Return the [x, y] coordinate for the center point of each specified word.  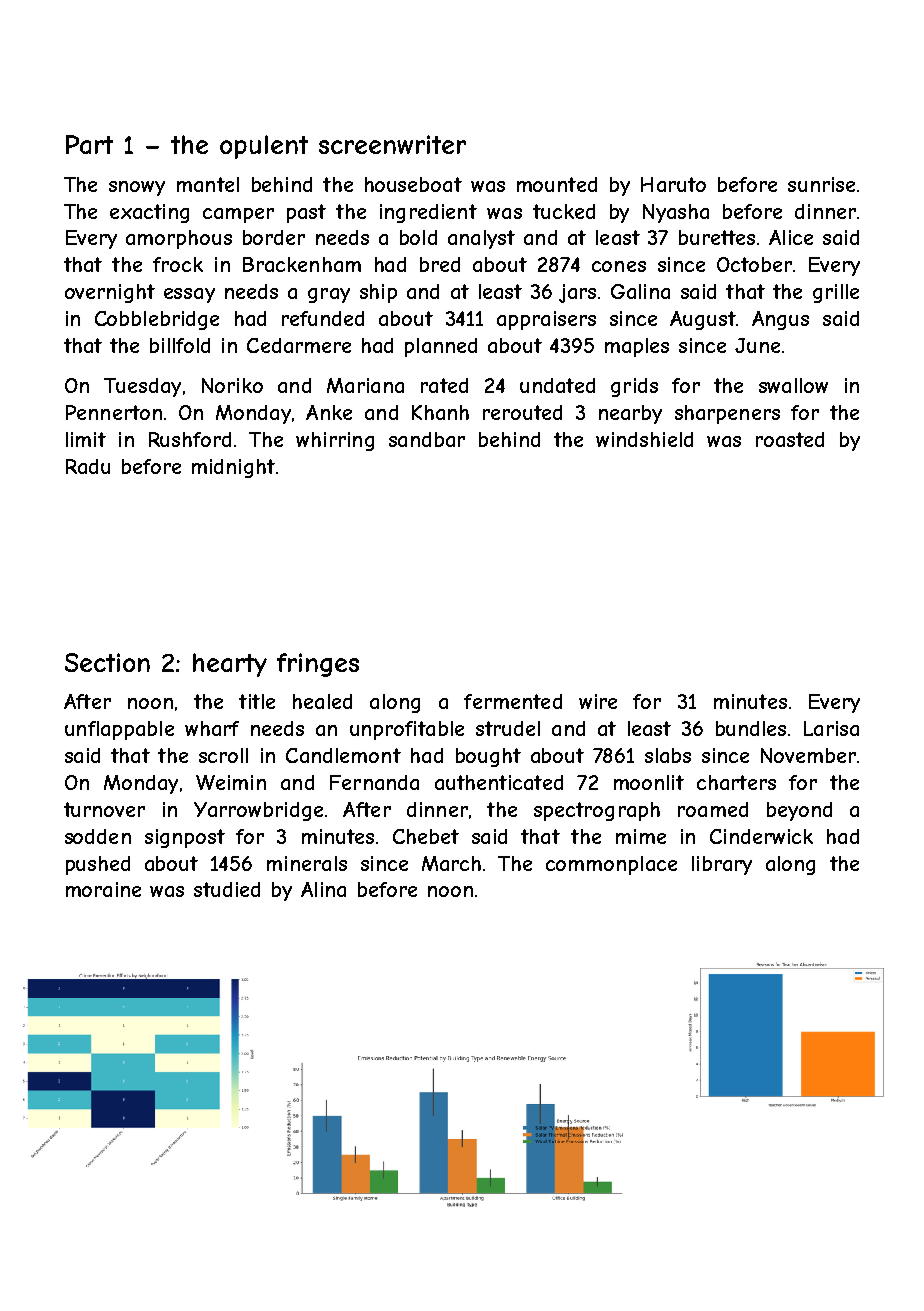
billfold [180, 345]
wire [598, 701]
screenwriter [392, 144]
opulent [264, 147]
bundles [751, 728]
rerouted [522, 412]
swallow [793, 385]
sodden [98, 836]
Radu [88, 466]
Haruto [673, 184]
